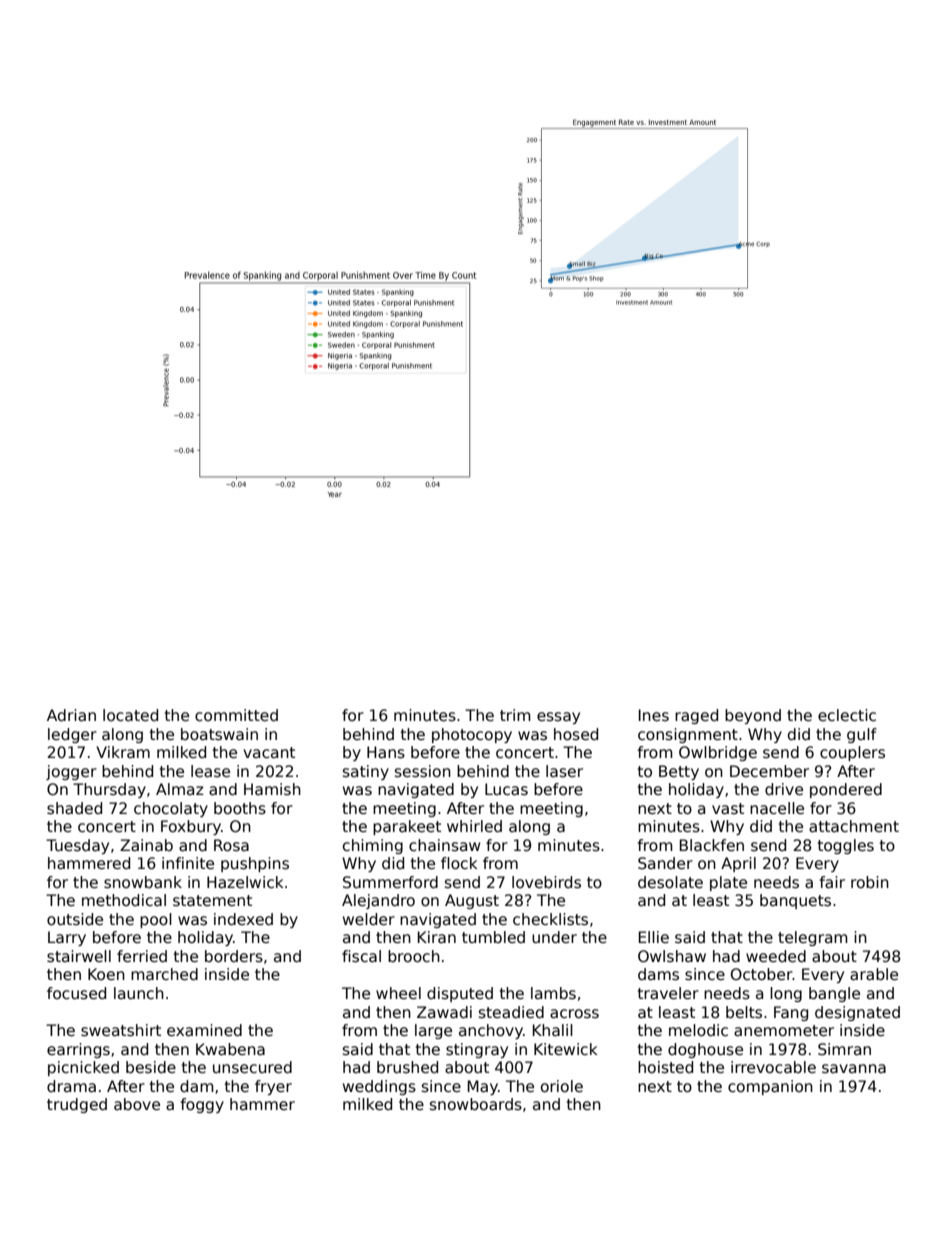 The width and height of the page is (952, 1233). Describe the element at coordinates (202, 1105) in the page. I see `foggy` at that location.
